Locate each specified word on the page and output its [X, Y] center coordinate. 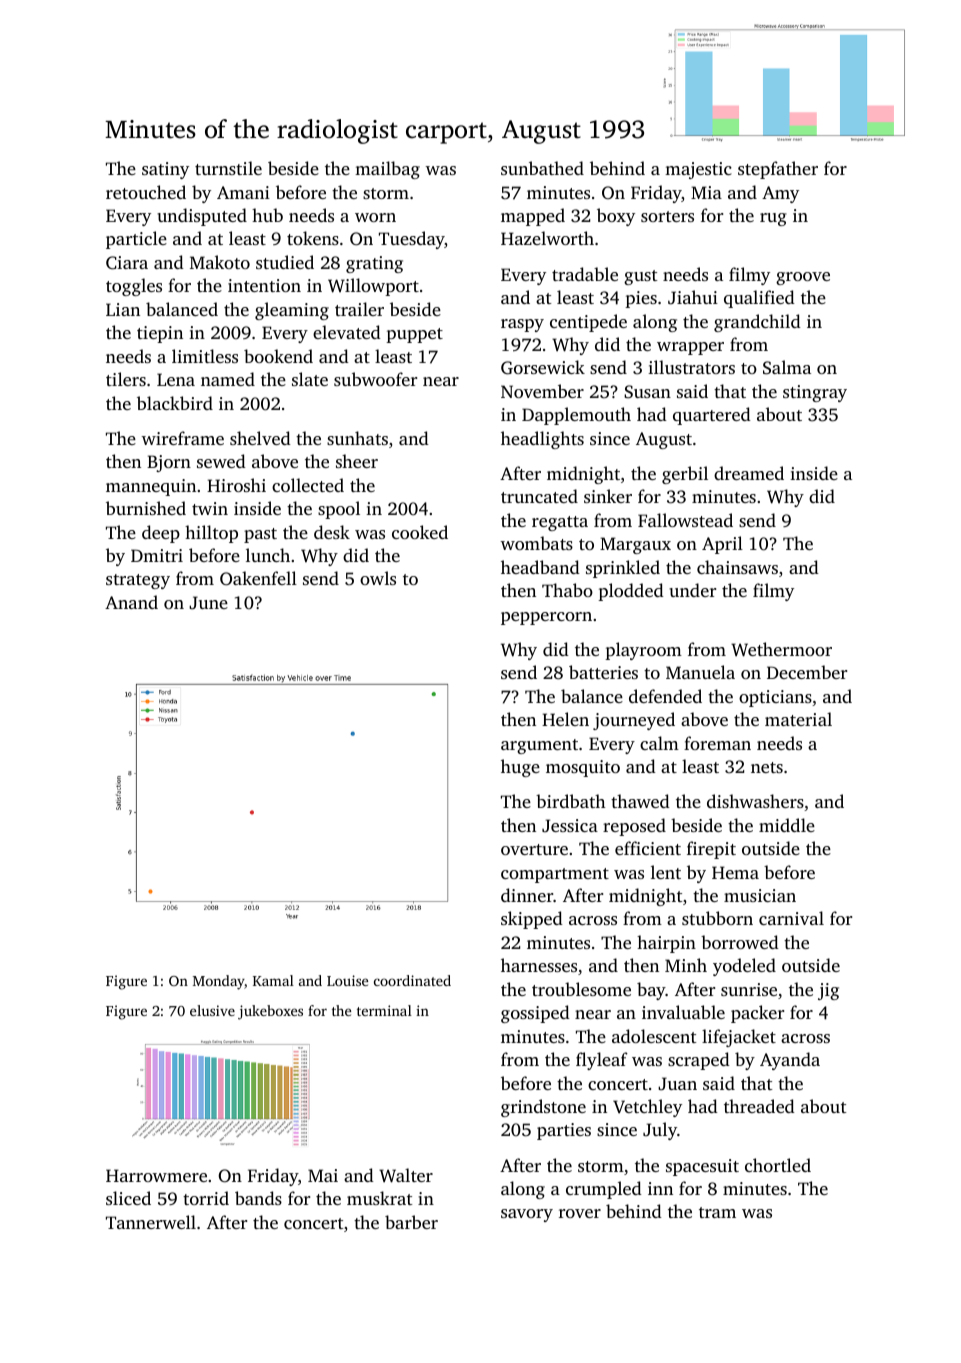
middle [787, 825]
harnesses [539, 965]
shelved [260, 438]
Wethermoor [781, 649]
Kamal [273, 980]
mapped [533, 217]
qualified [759, 299]
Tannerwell [151, 1222]
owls [378, 578]
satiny [165, 170]
